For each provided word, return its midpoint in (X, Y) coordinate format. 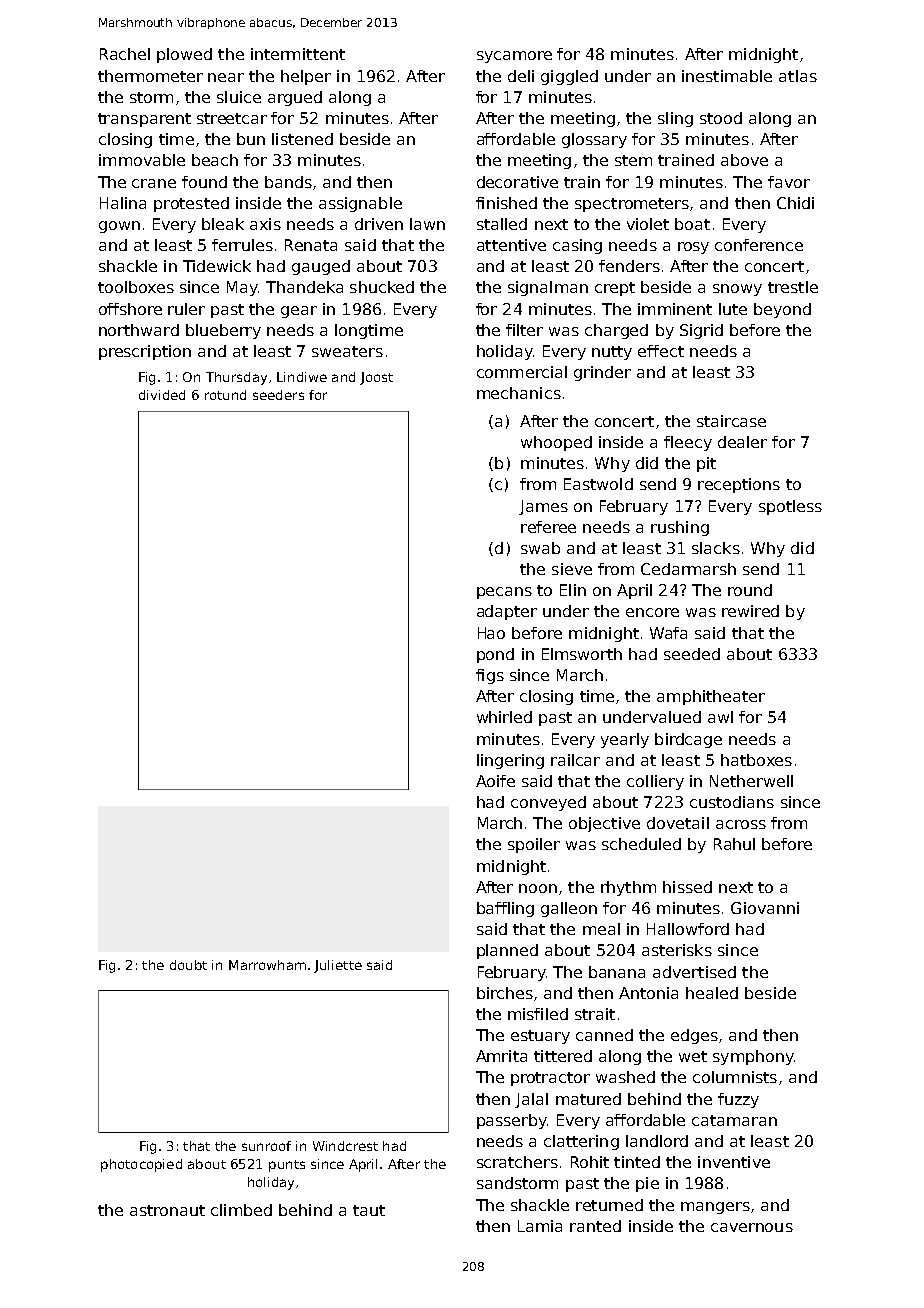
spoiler (534, 845)
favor (789, 182)
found (204, 182)
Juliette (338, 966)
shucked (382, 287)
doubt (188, 965)
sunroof (266, 1146)
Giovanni (765, 908)
